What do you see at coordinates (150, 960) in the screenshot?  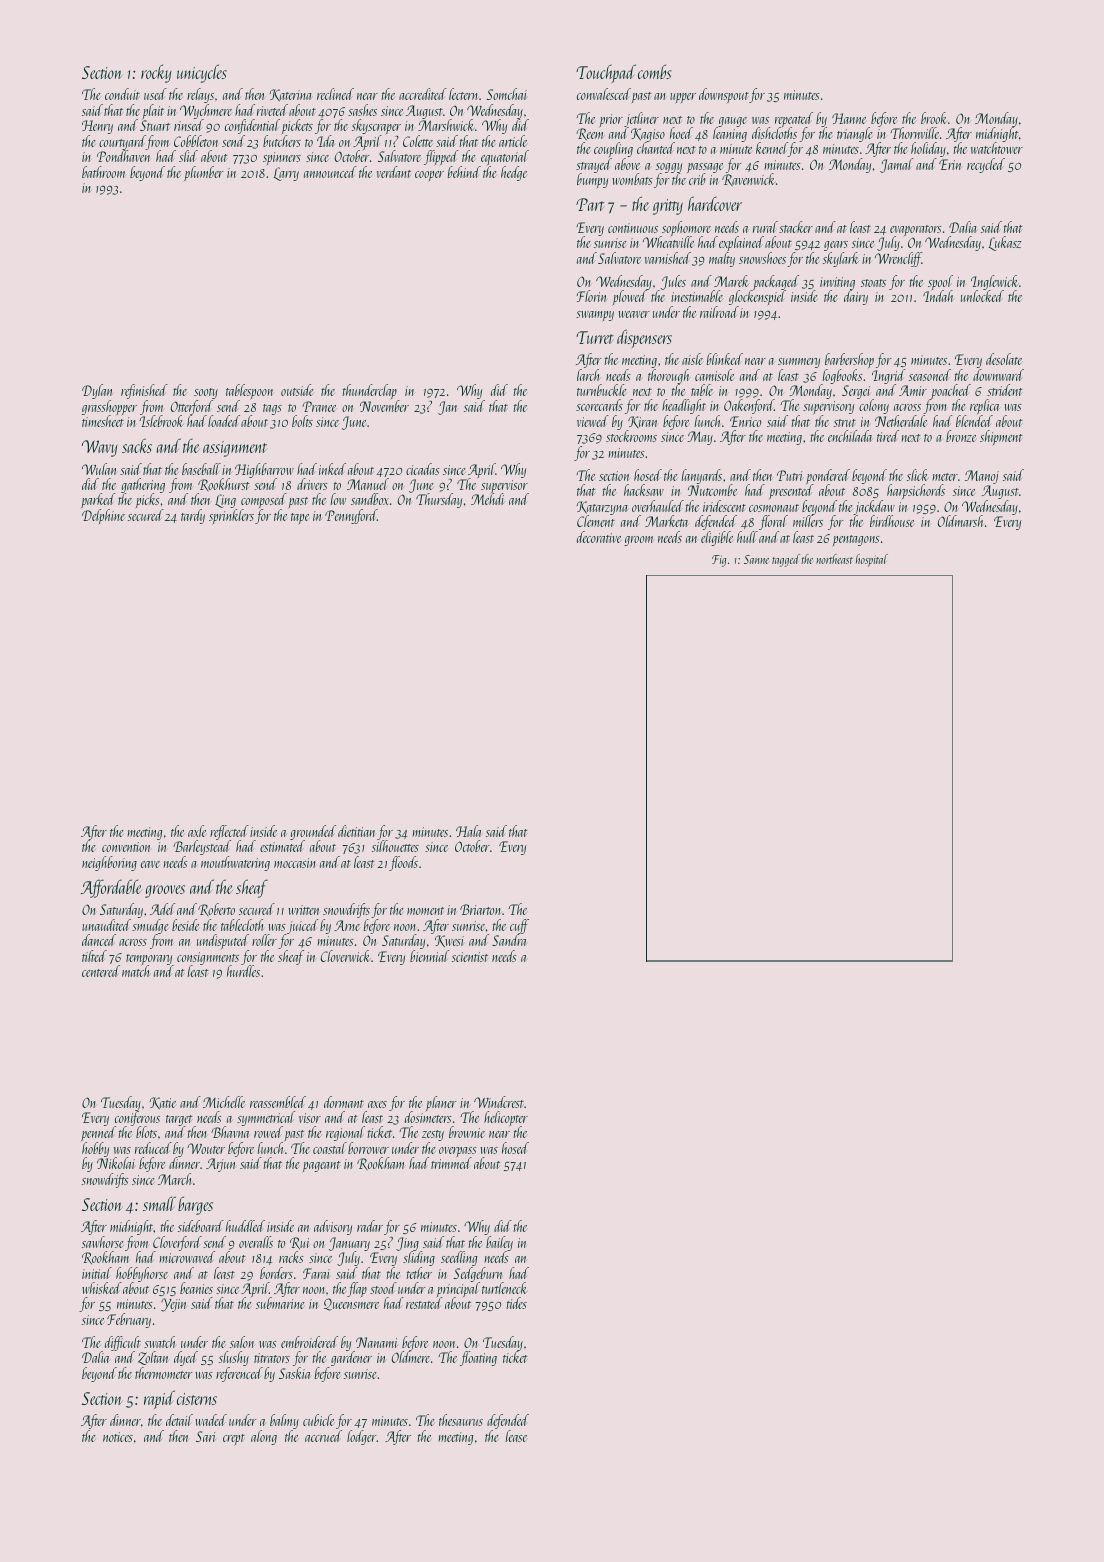 I see `temporary` at bounding box center [150, 960].
